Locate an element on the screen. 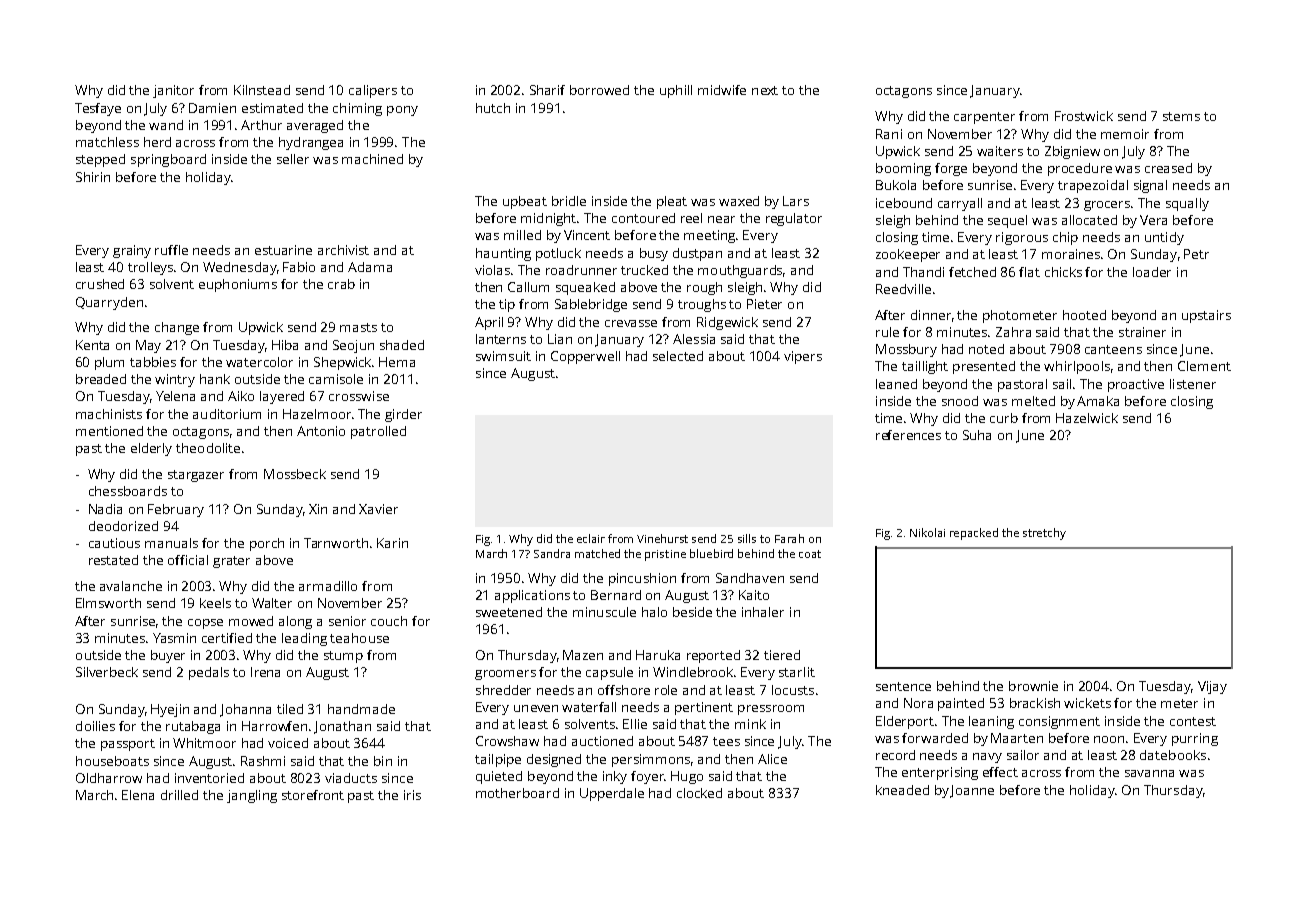 The height and width of the screenshot is (924, 1308). hydrangea is located at coordinates (311, 143).
